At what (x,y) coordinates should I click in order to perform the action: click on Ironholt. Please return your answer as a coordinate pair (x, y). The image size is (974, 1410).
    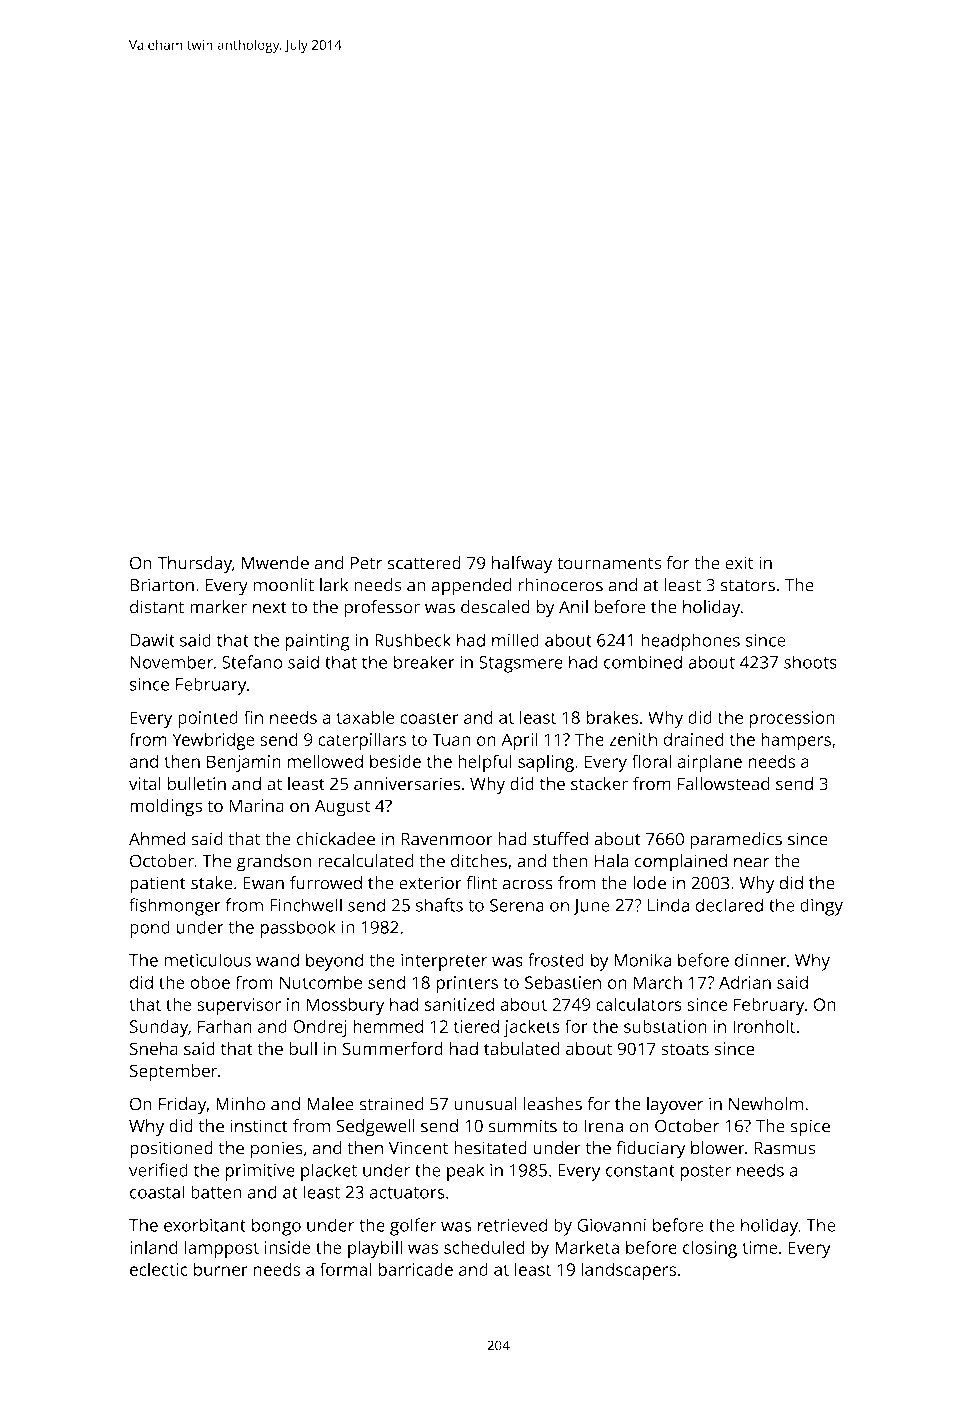
    Looking at the image, I should click on (764, 1026).
